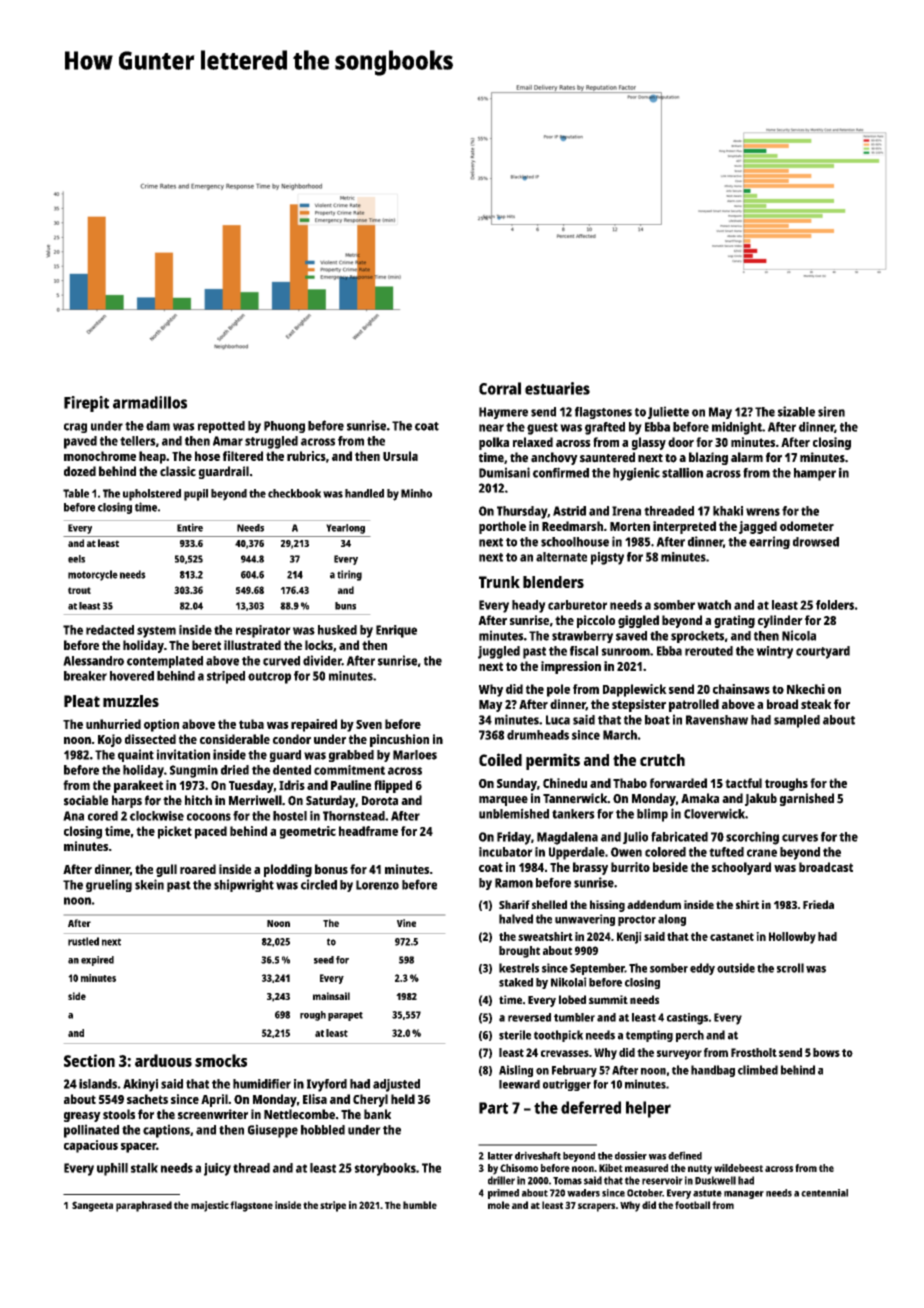 The width and height of the page is (924, 1308). What do you see at coordinates (271, 442) in the page?
I see `struggled` at bounding box center [271, 442].
